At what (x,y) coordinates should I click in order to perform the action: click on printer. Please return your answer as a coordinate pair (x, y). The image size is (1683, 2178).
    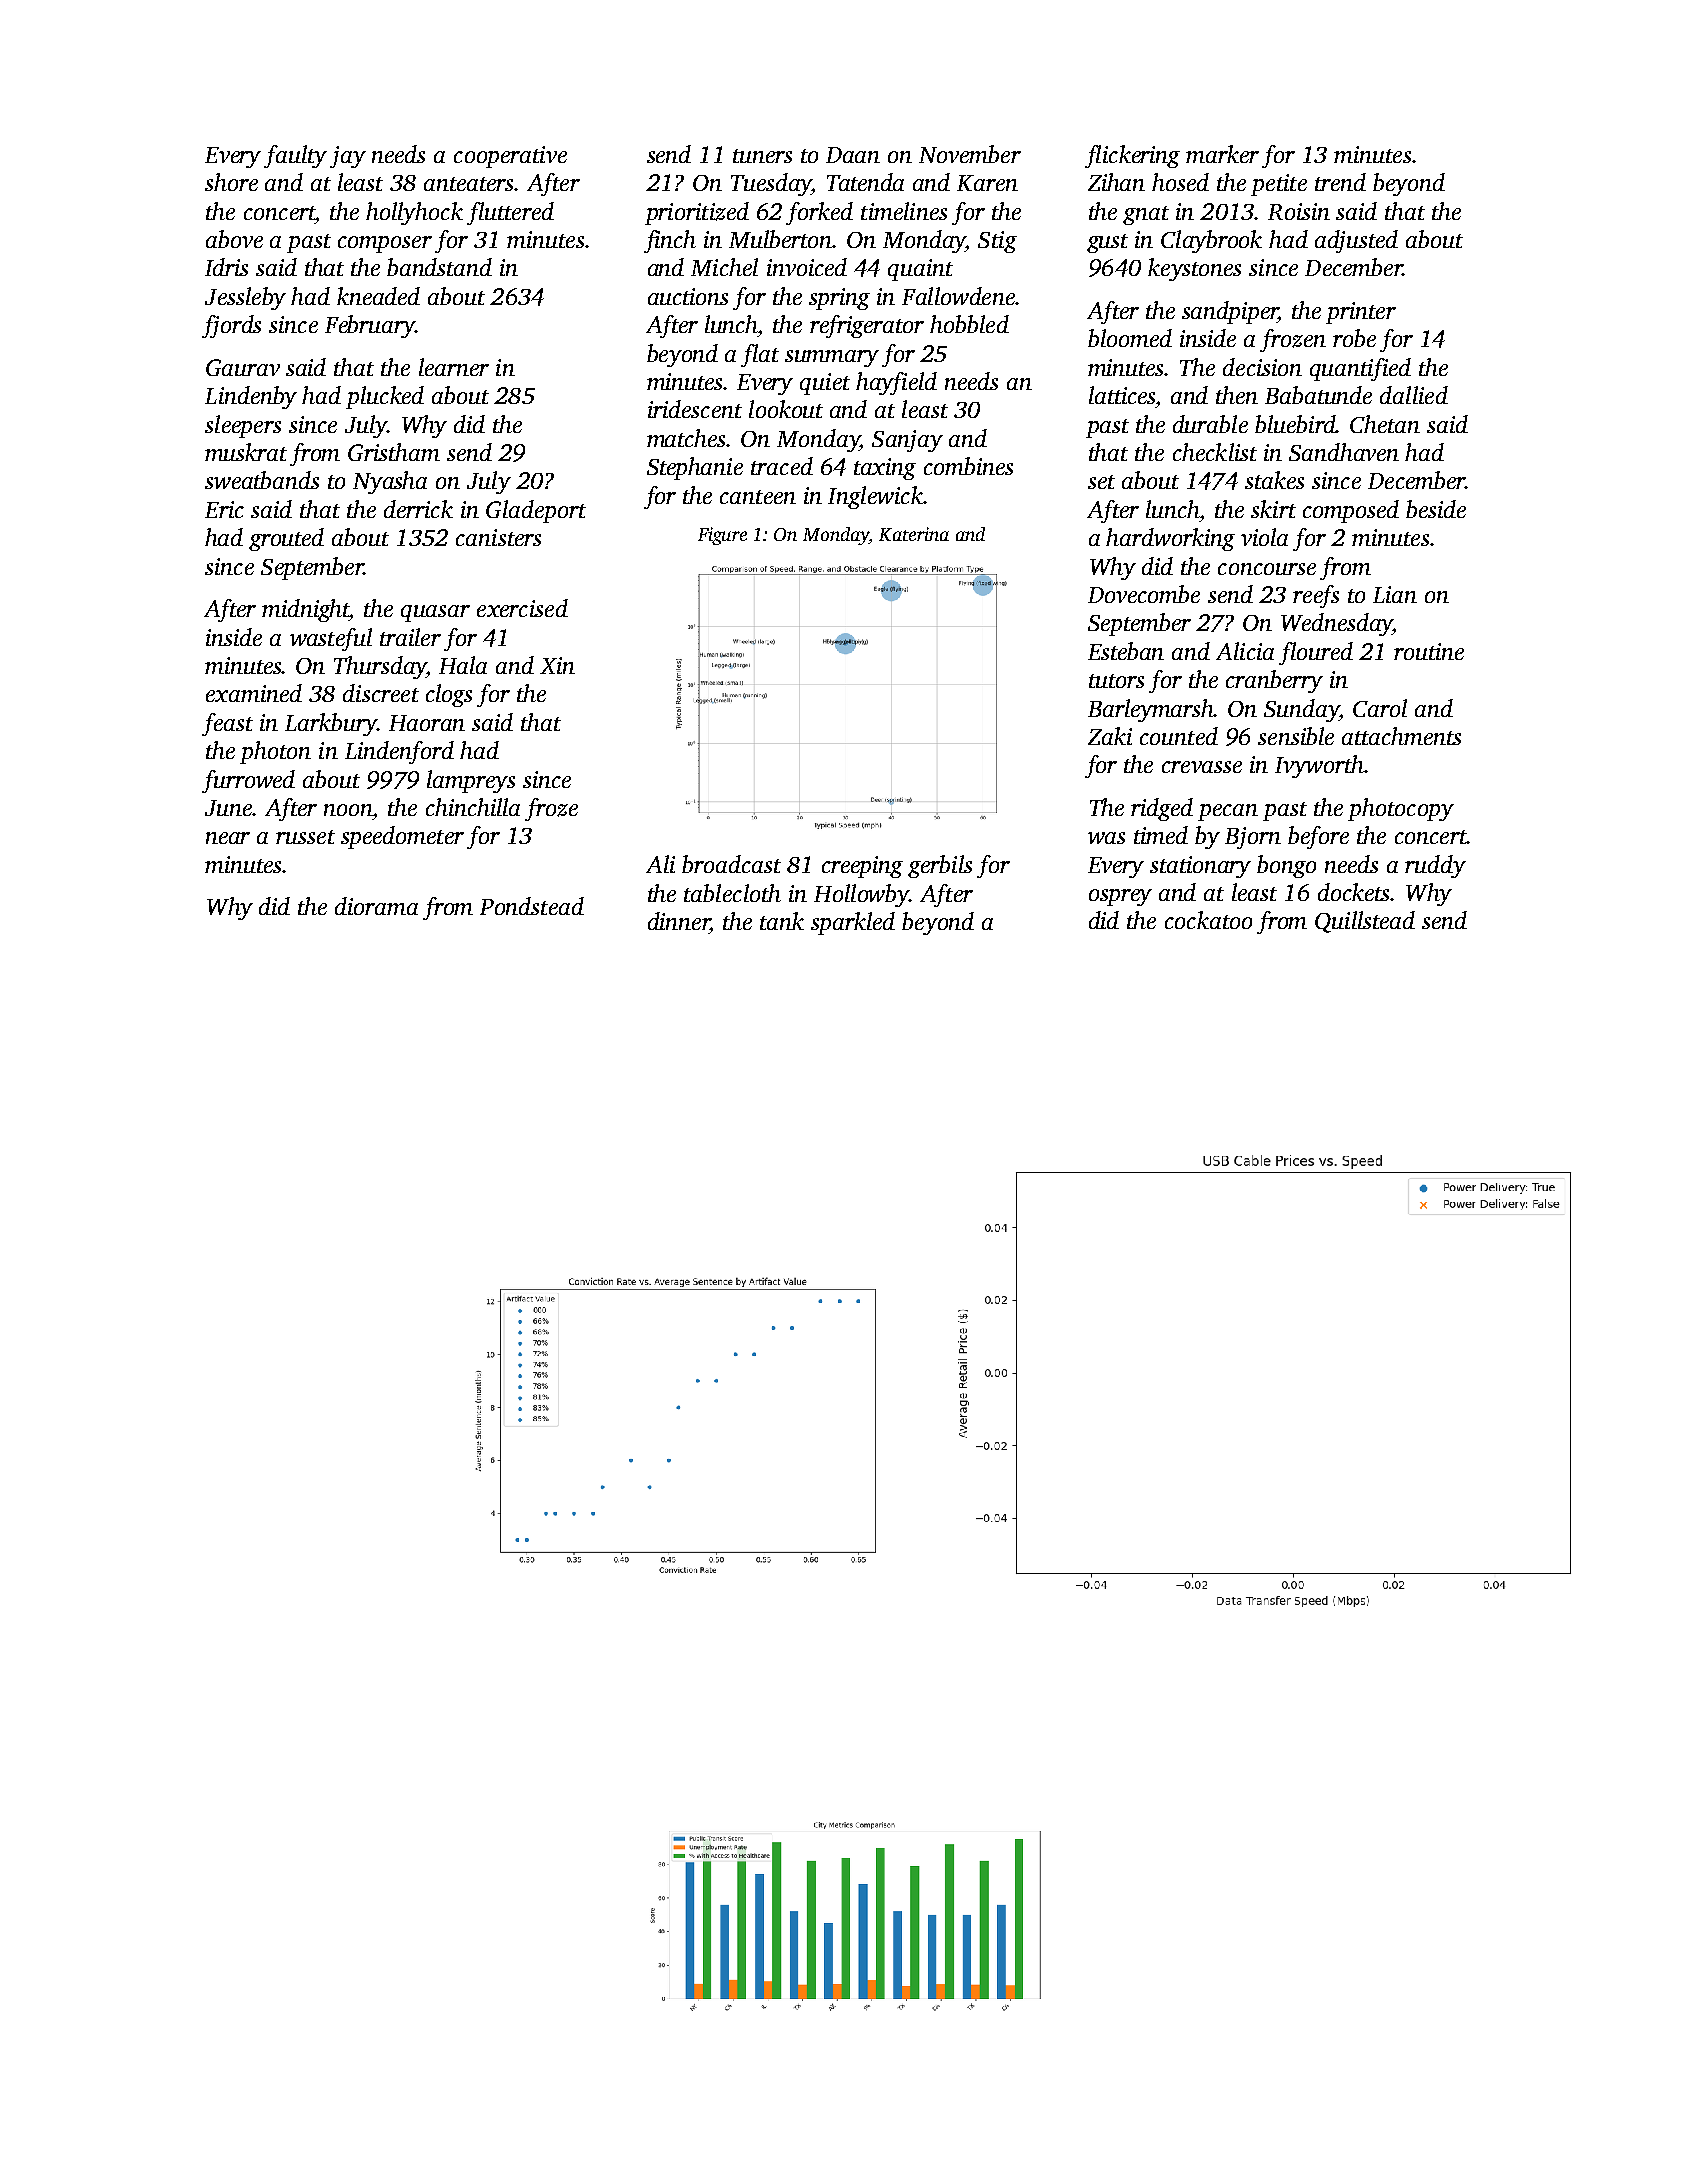
    Looking at the image, I should click on (1361, 313).
